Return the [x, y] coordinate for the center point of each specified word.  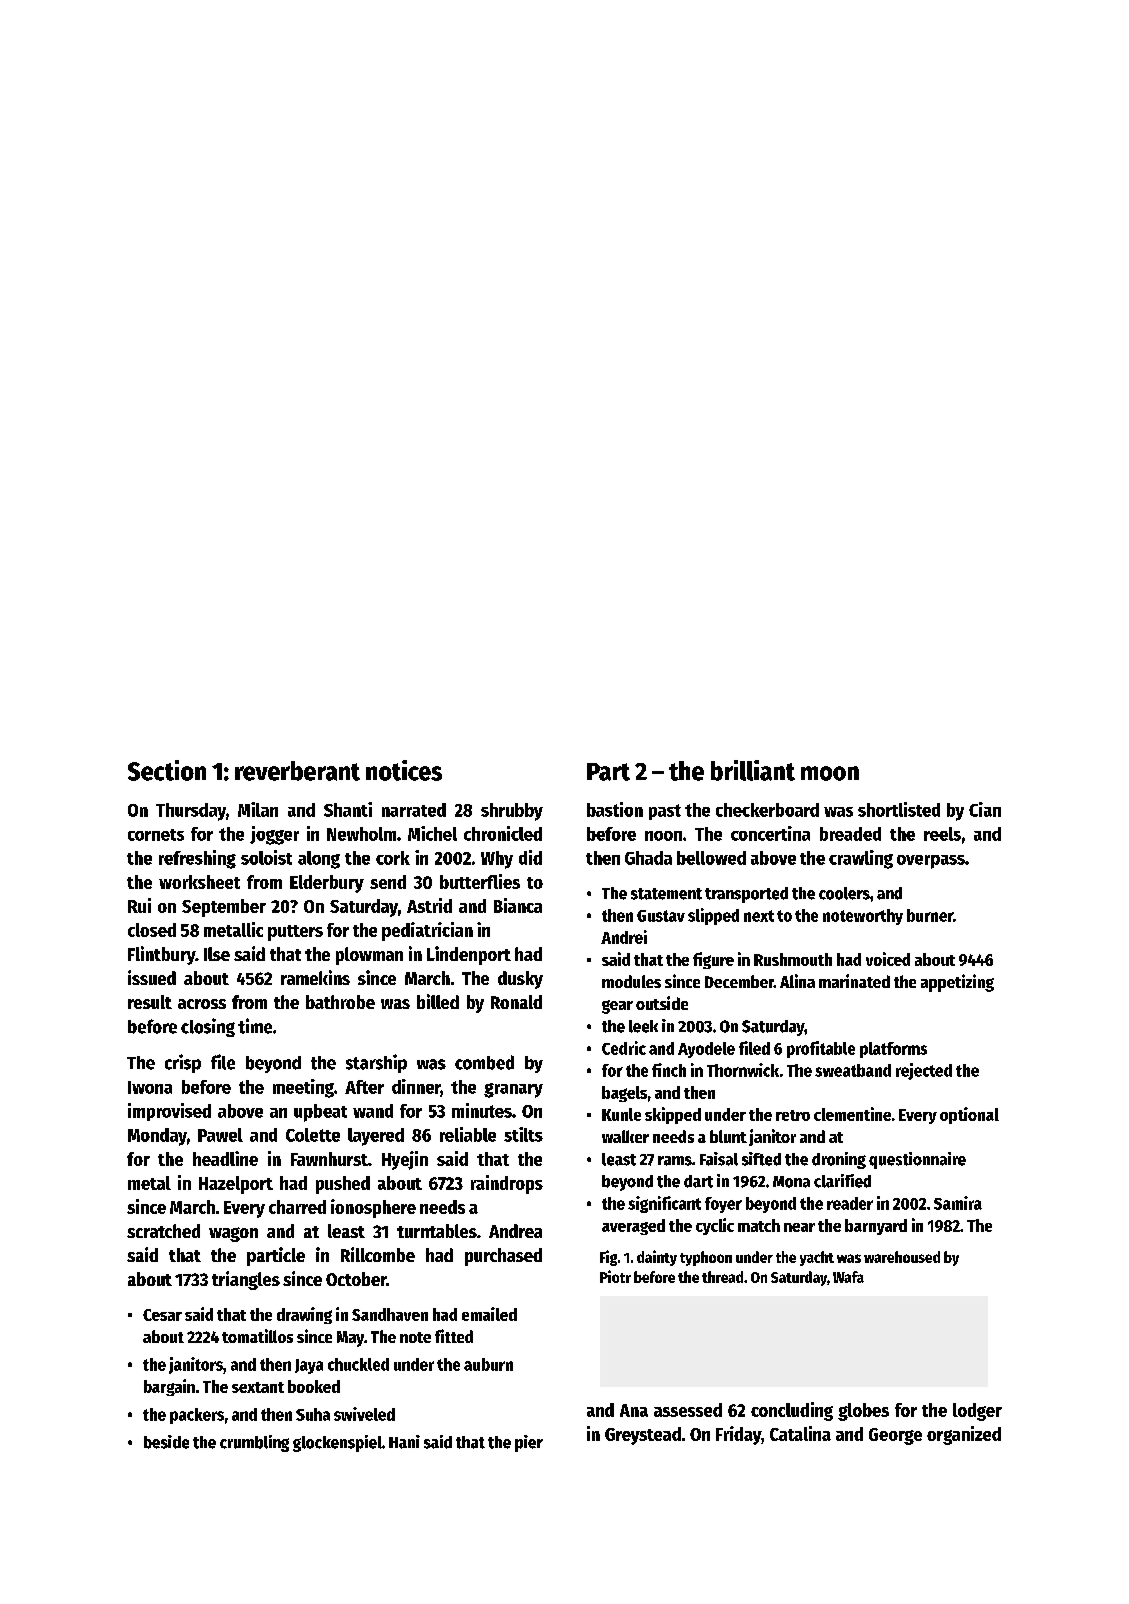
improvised [169, 1112]
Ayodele [706, 1050]
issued [152, 977]
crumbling [254, 1443]
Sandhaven [390, 1314]
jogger [274, 835]
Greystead [643, 1436]
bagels [624, 1094]
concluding [792, 1411]
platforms [893, 1050]
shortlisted [899, 809]
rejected [924, 1071]
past [665, 812]
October [356, 1279]
